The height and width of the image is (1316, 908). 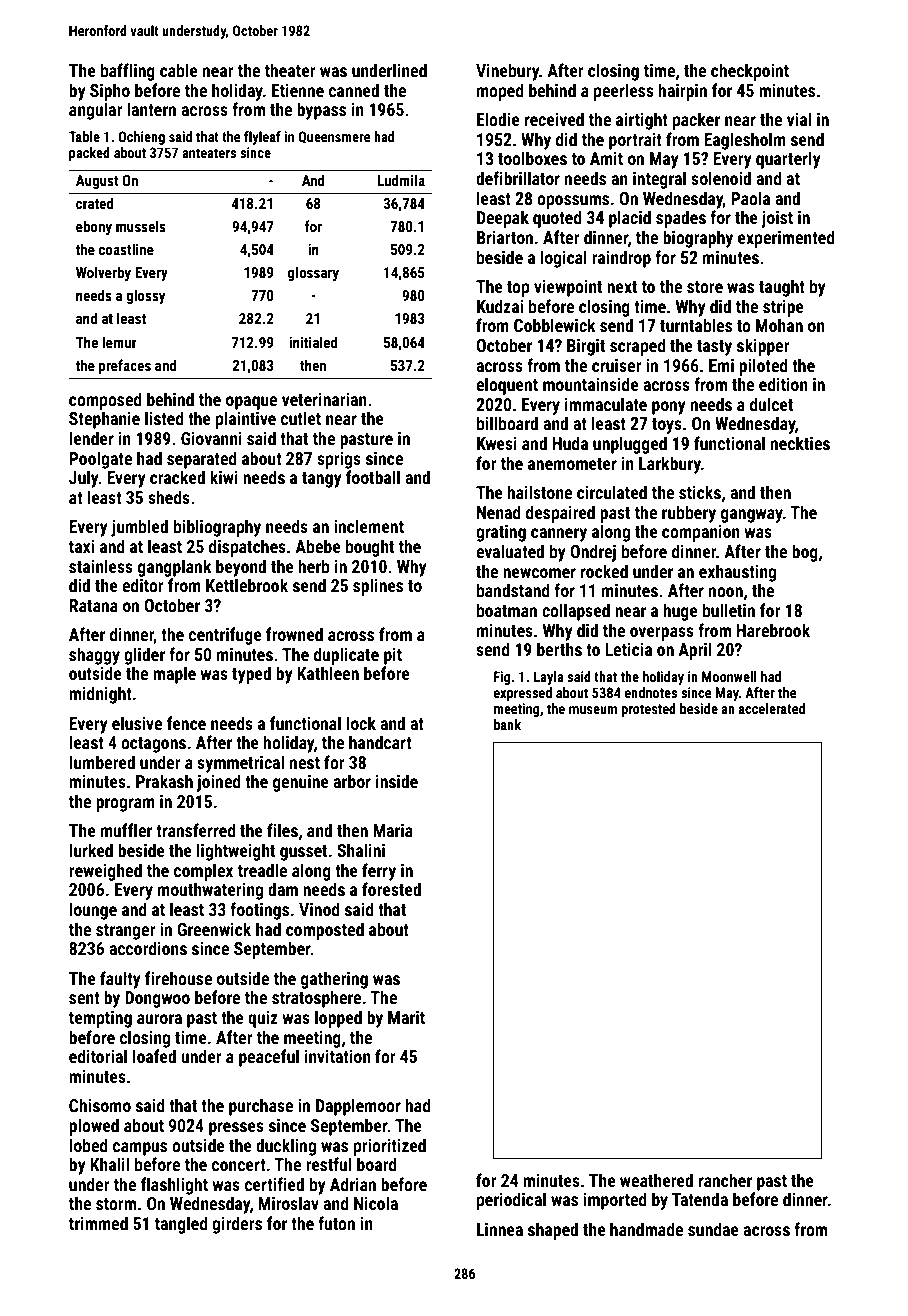 I want to click on girders, so click(x=237, y=1225).
